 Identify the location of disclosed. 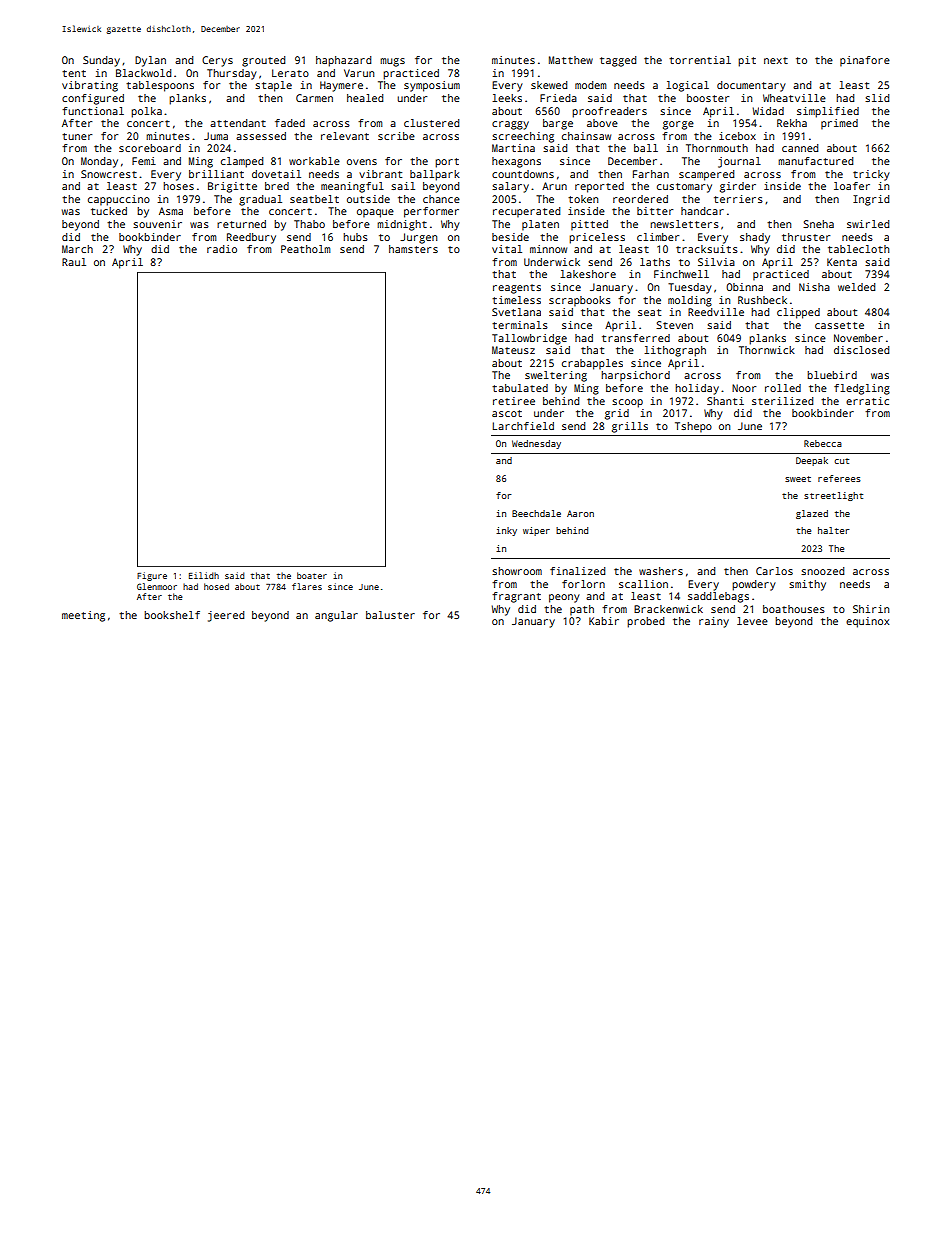
(861, 350).
